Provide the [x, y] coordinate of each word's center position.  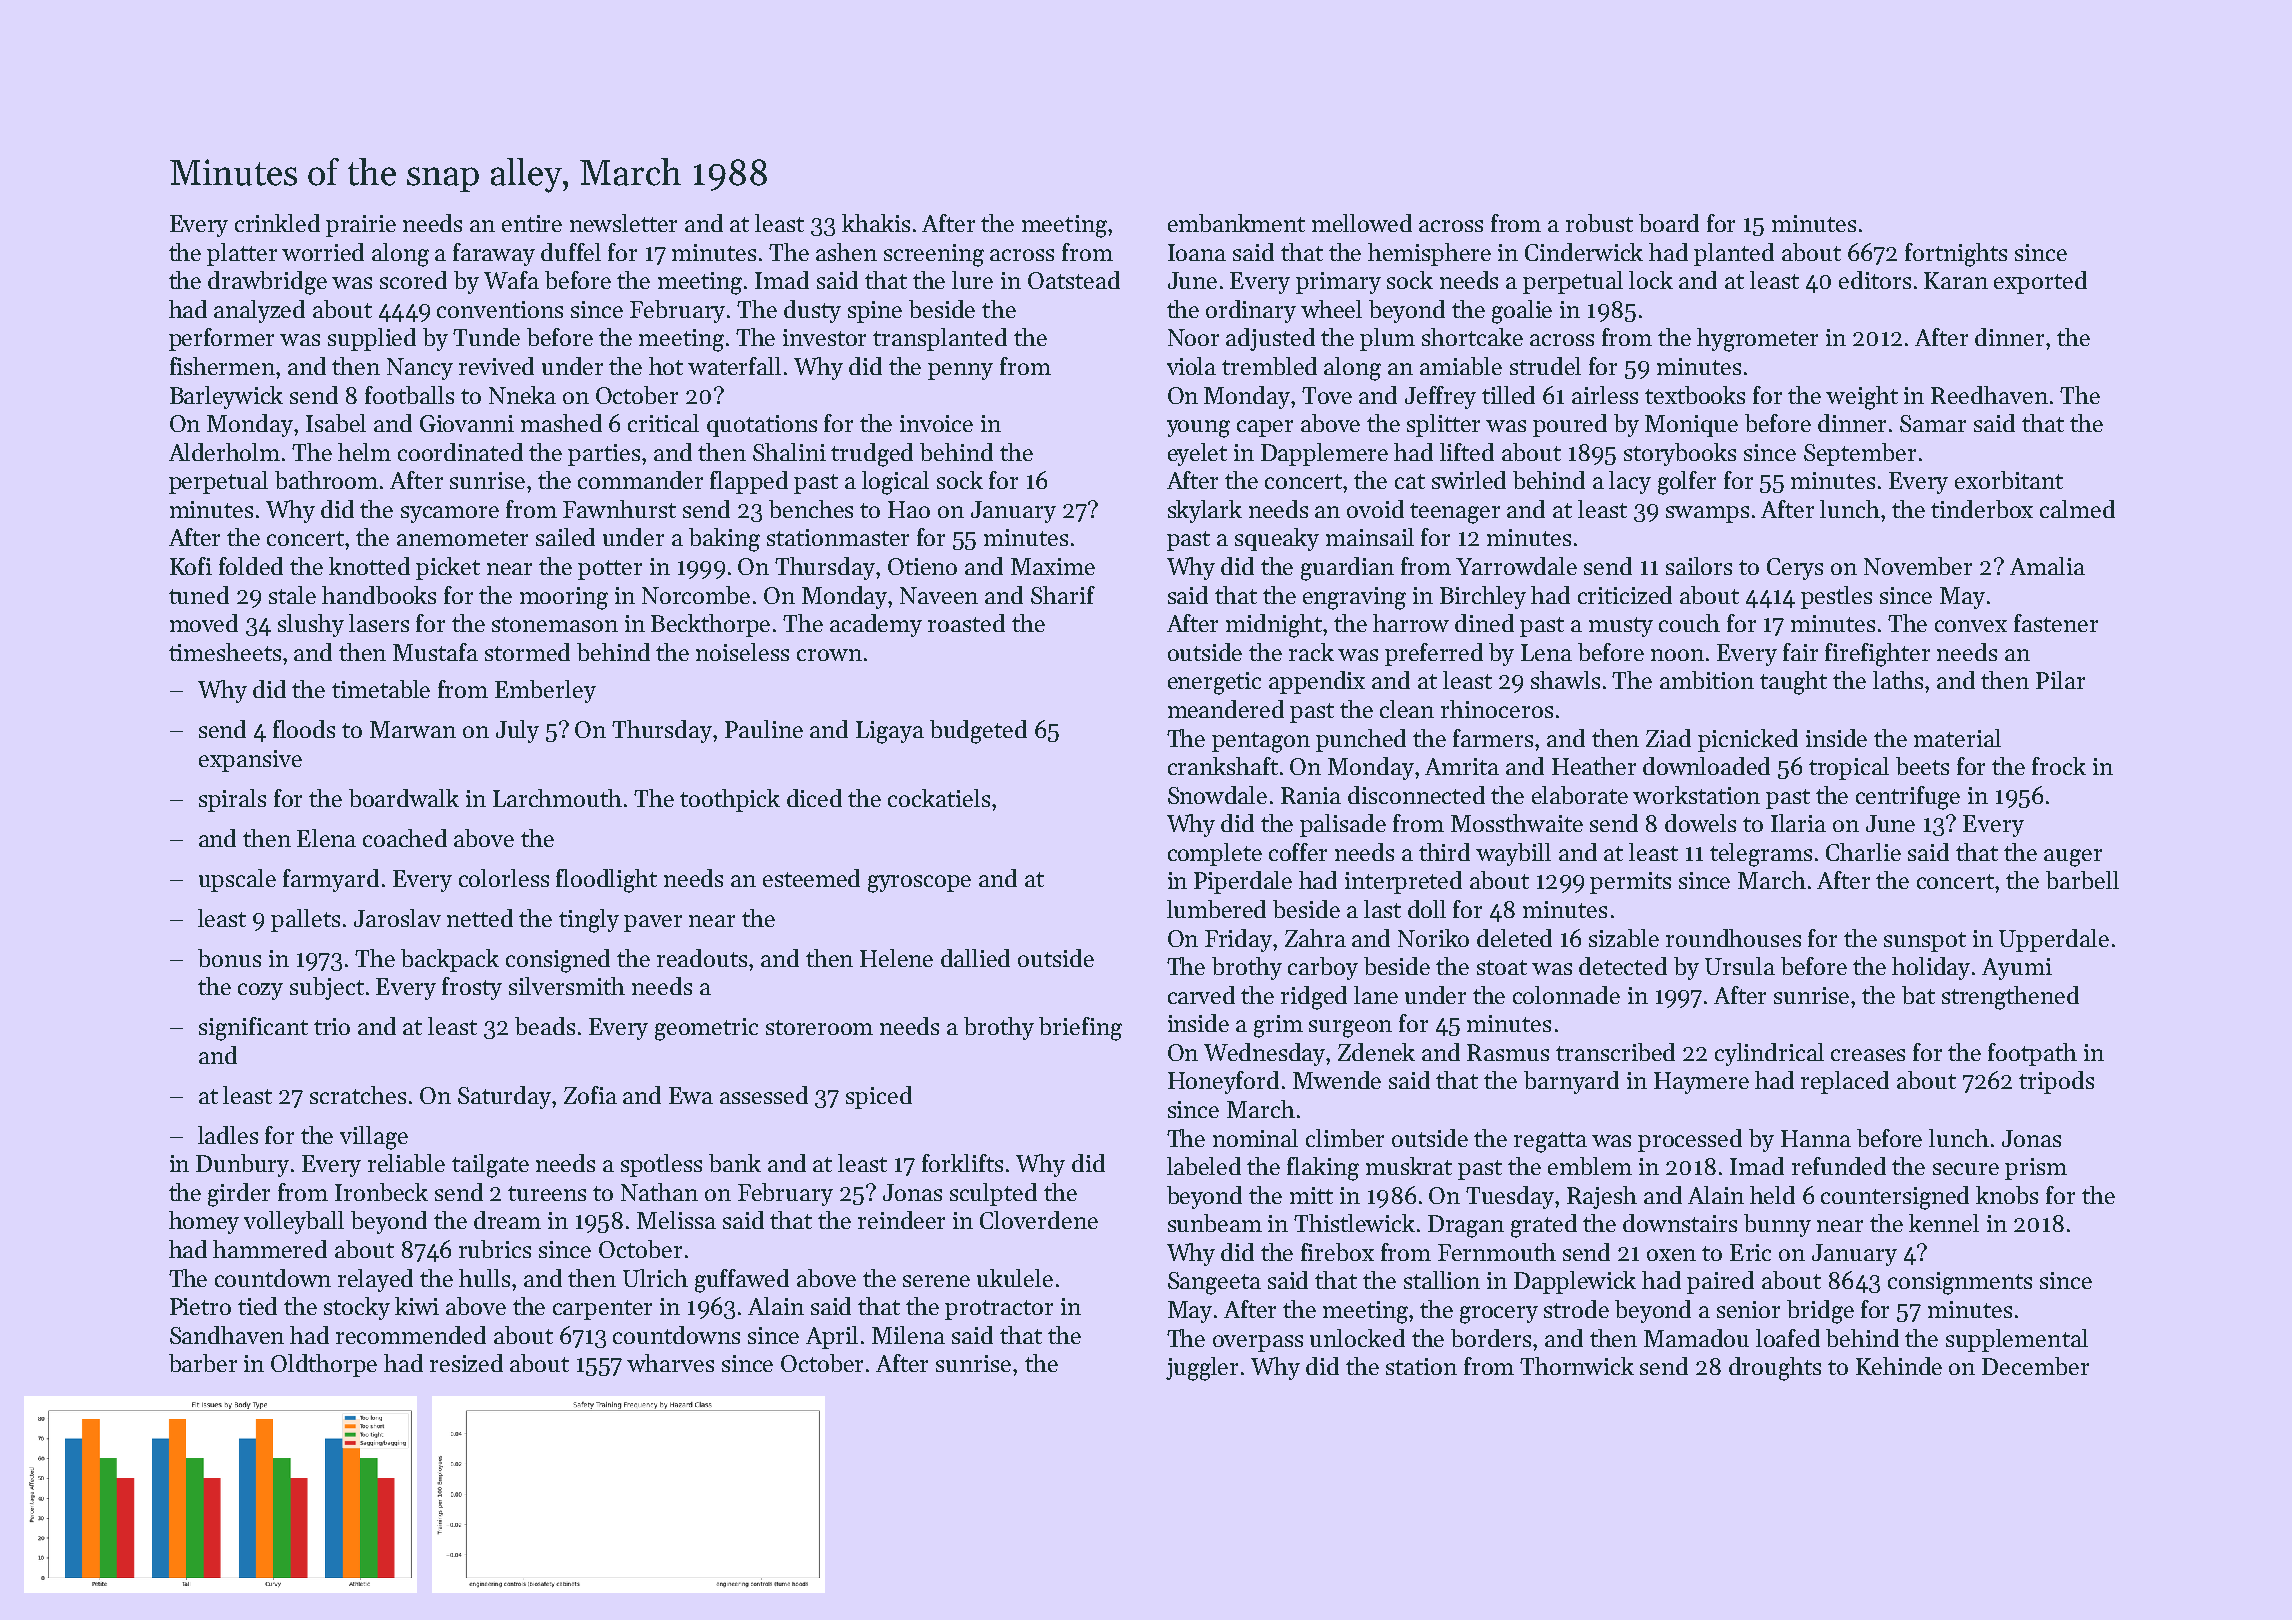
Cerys [1795, 569]
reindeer [901, 1220]
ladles [228, 1135]
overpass [1258, 1343]
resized [466, 1363]
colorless [504, 878]
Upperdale [2054, 940]
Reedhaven [1989, 395]
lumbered [1216, 909]
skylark [1205, 511]
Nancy [420, 369]
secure [1966, 1169]
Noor [1193, 337]
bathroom [326, 480]
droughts [1775, 1369]
